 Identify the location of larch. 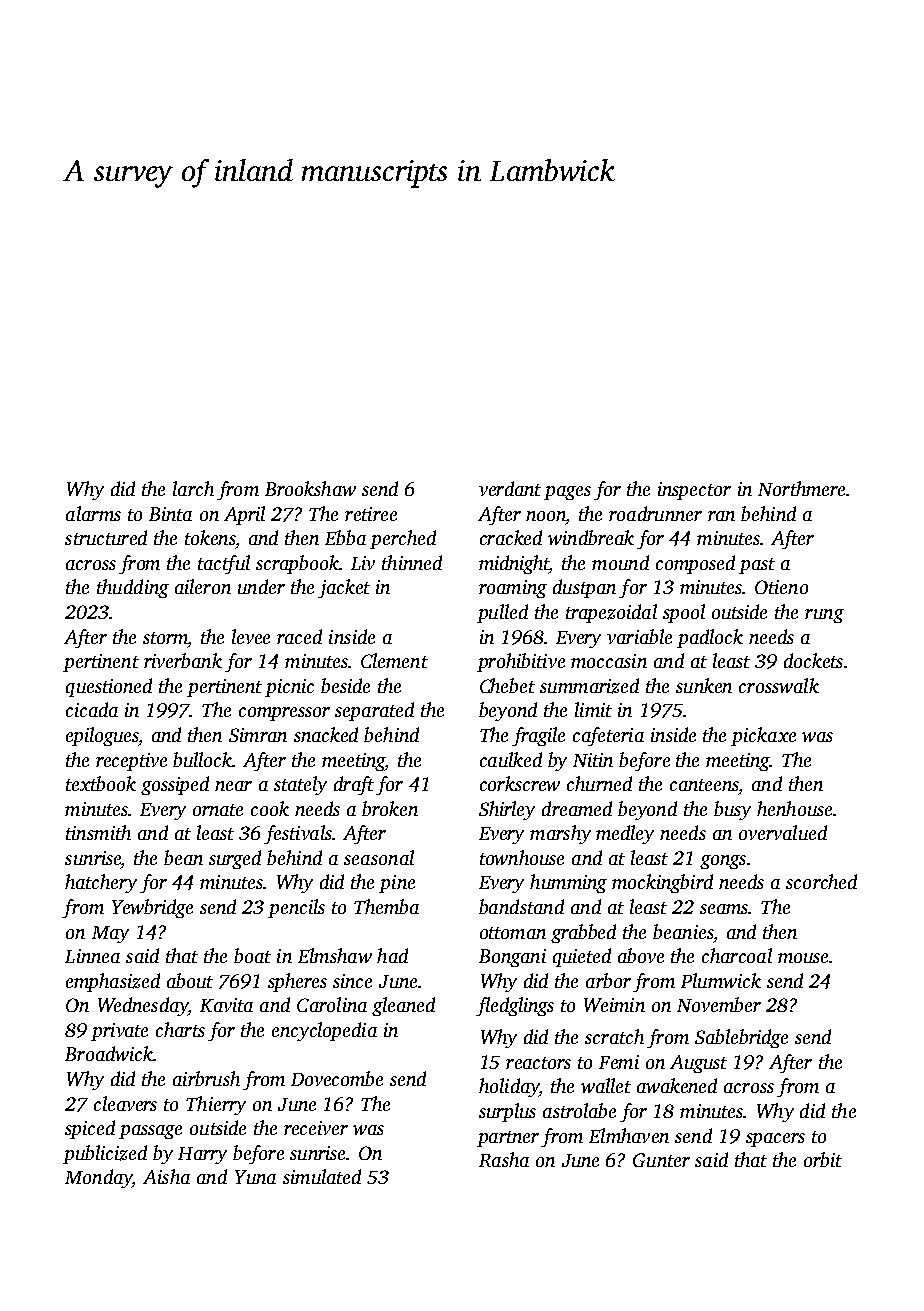
(193, 488).
